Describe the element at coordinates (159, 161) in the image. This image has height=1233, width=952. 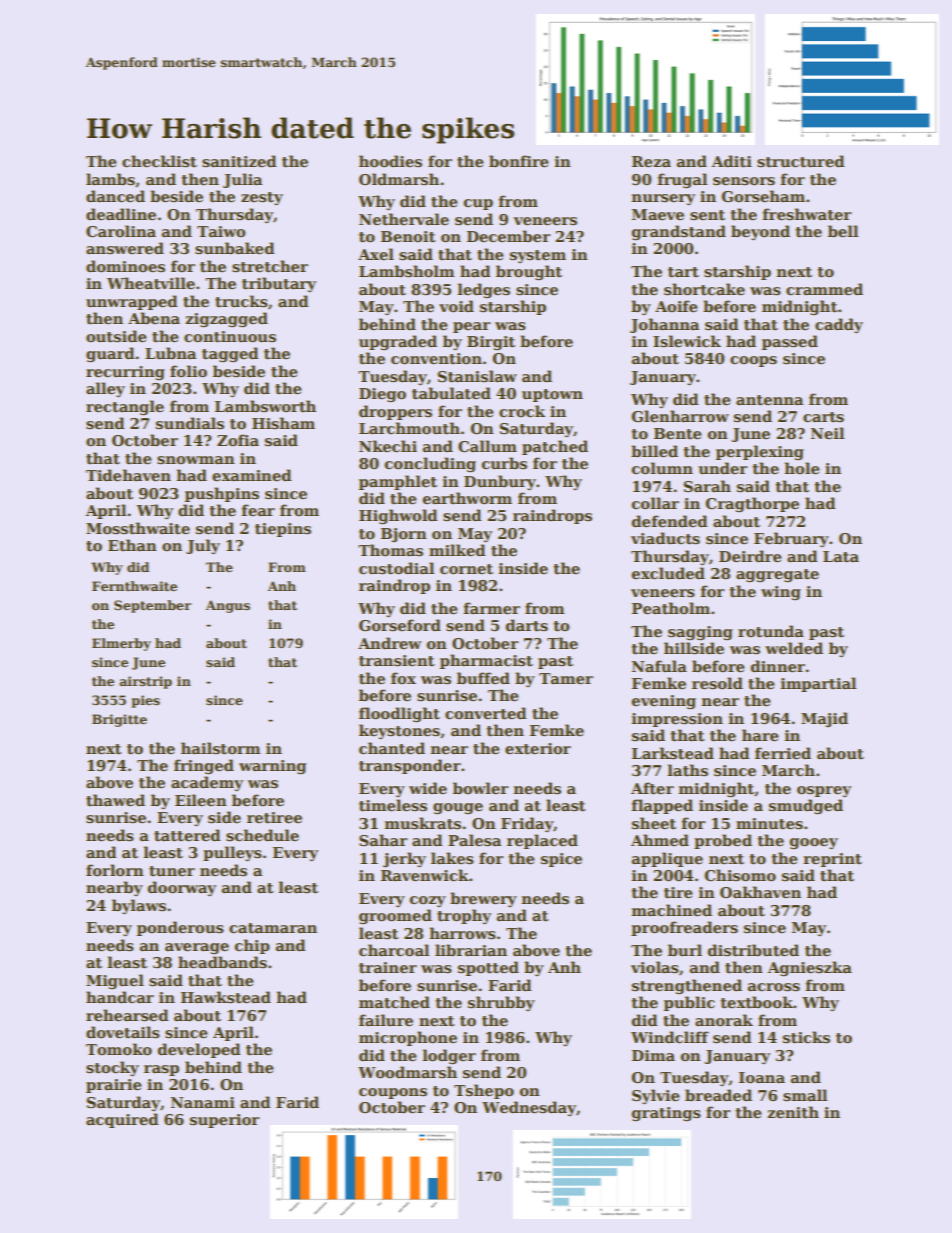
I see `checklist` at that location.
